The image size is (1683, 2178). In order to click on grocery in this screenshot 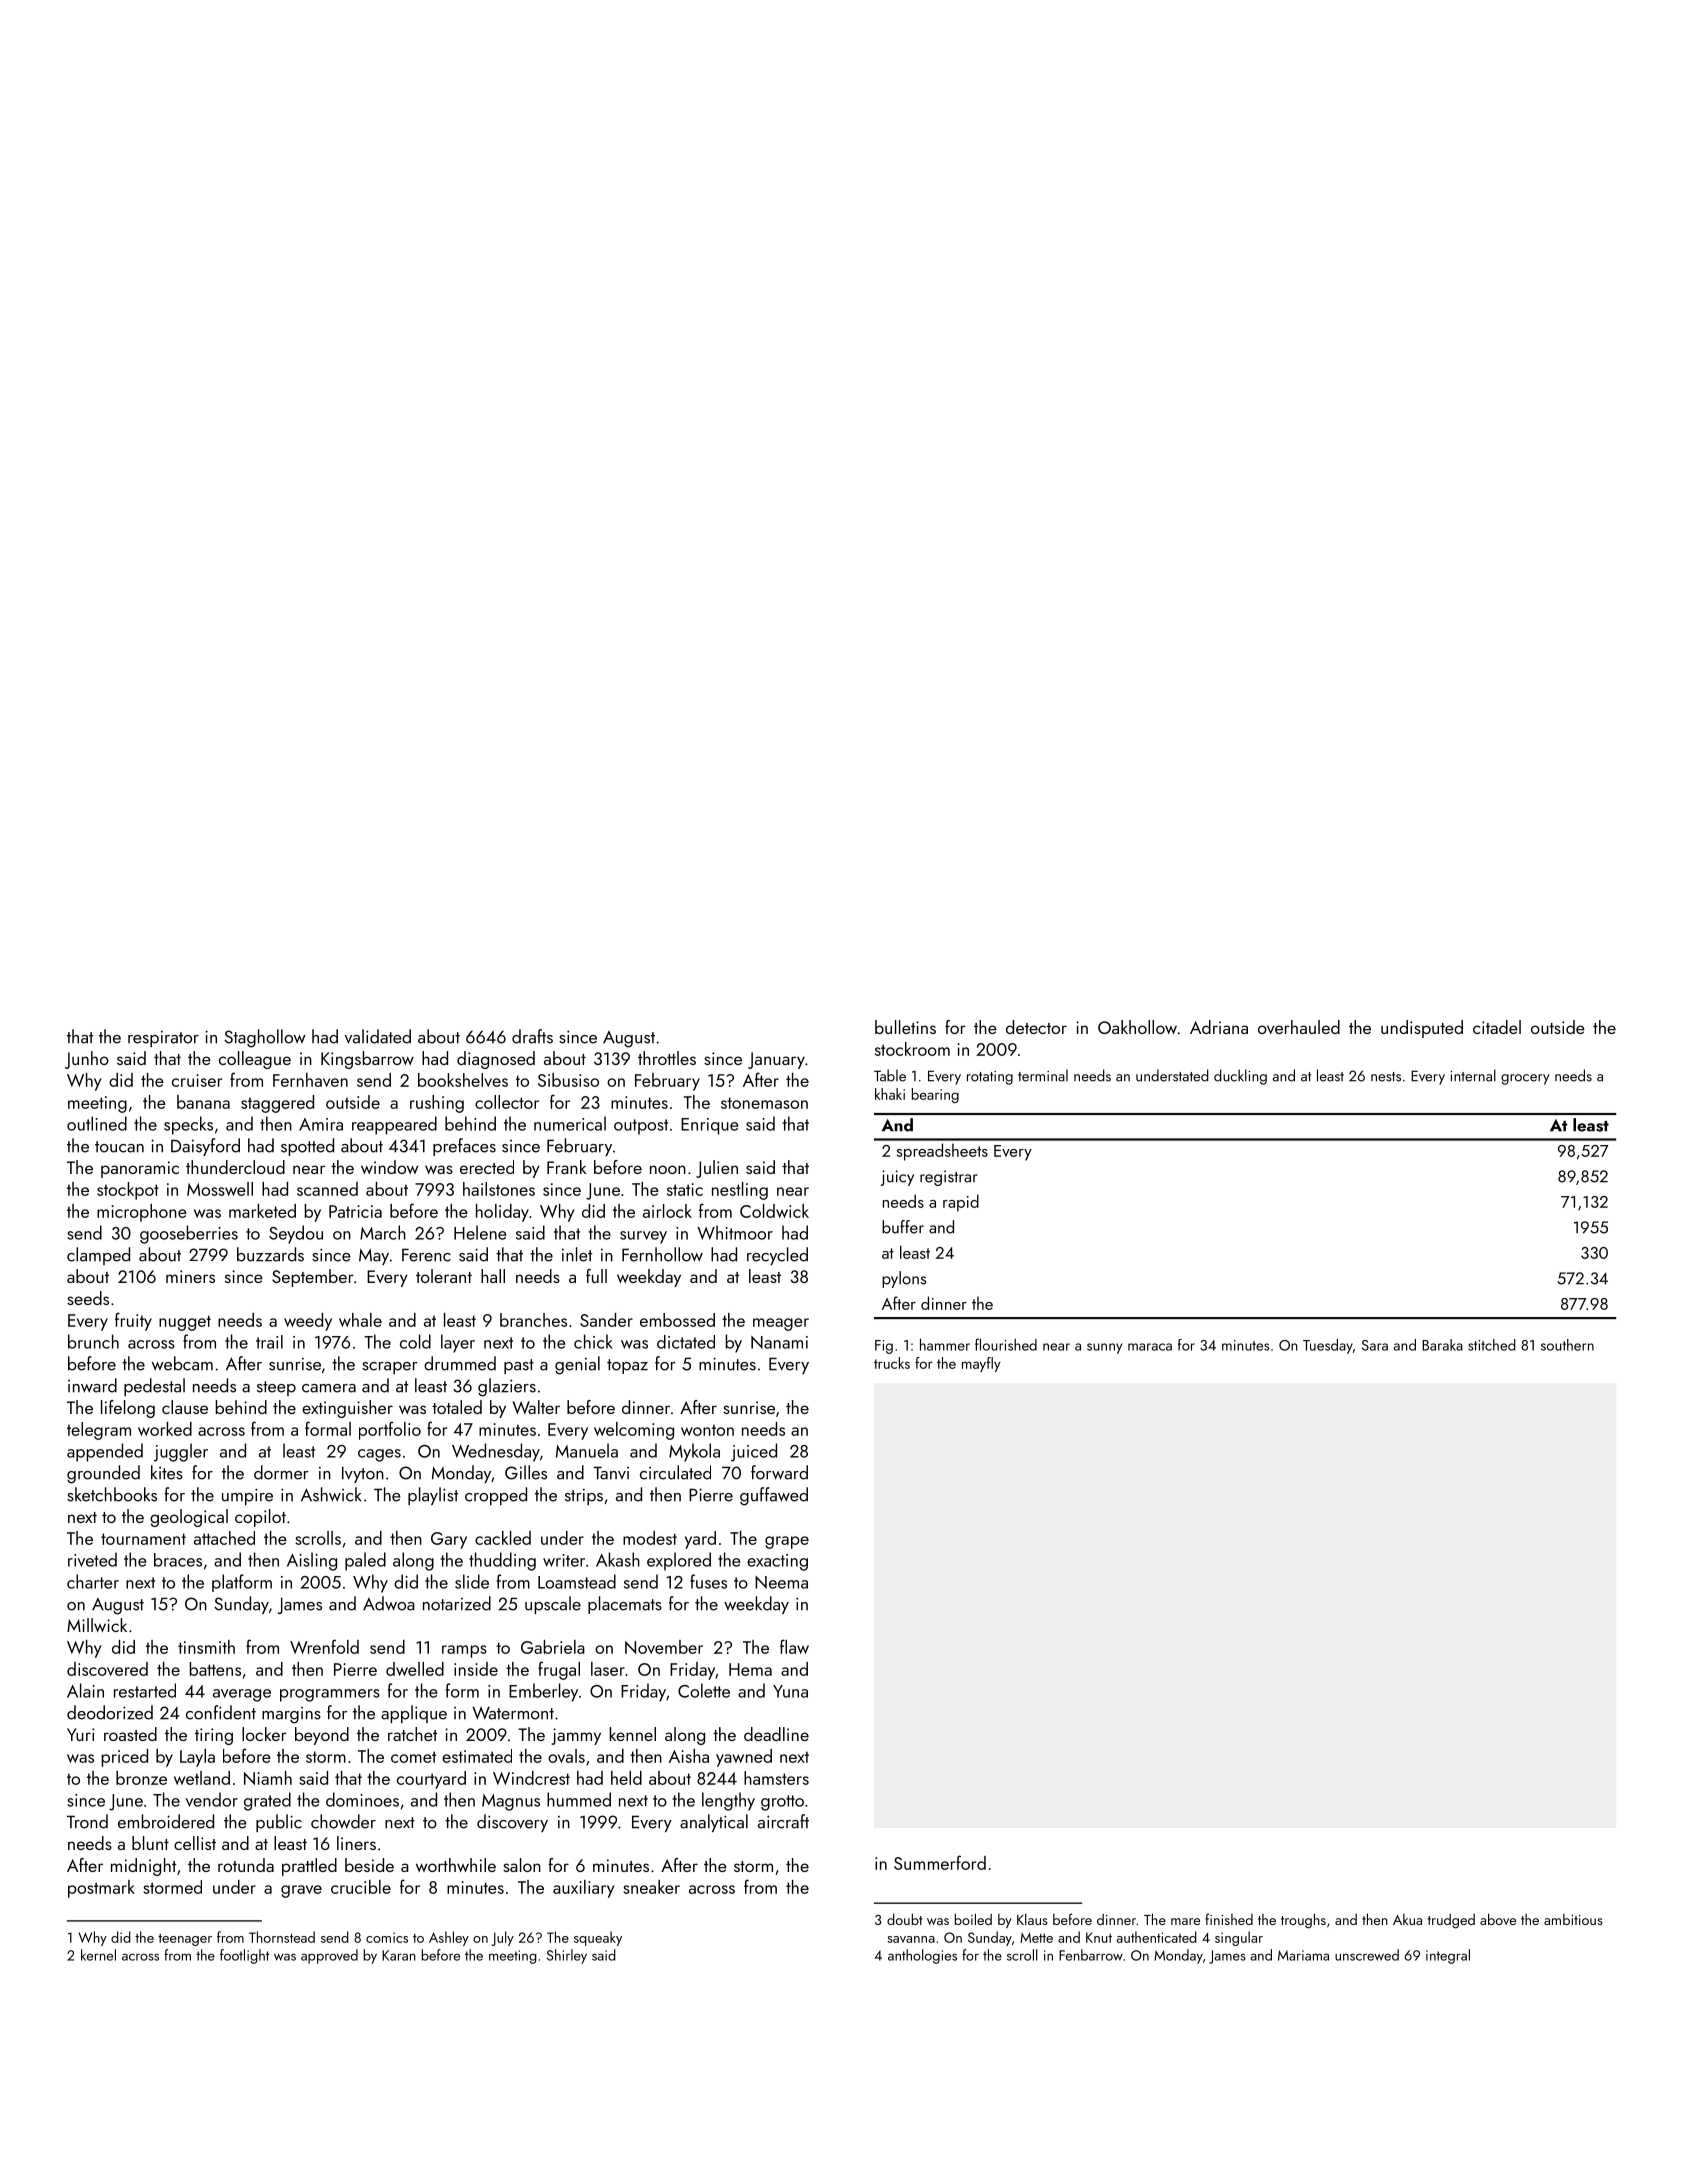, I will do `click(1525, 1079)`.
